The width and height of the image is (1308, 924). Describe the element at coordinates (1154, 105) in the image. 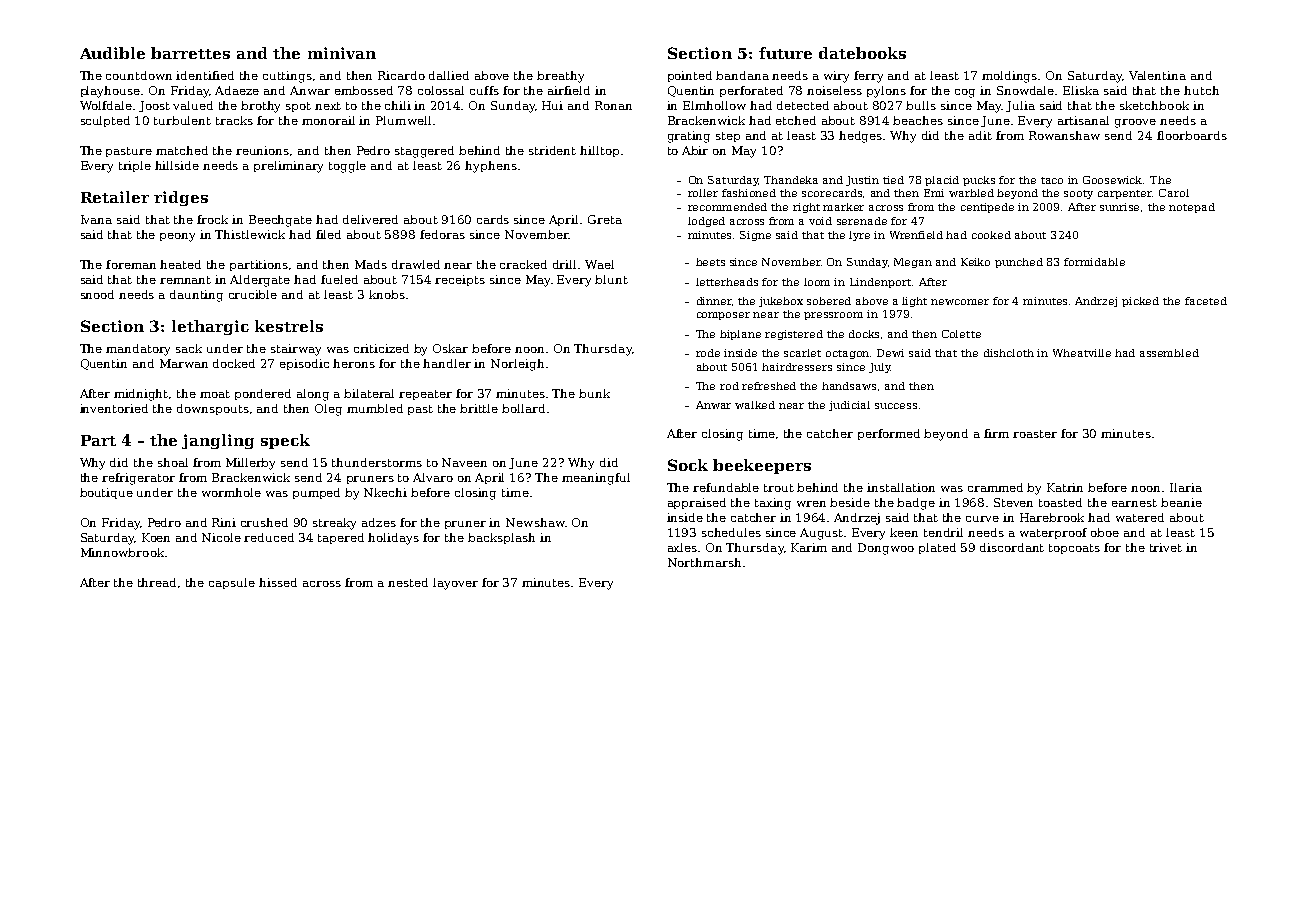

I see `sketchbook` at that location.
